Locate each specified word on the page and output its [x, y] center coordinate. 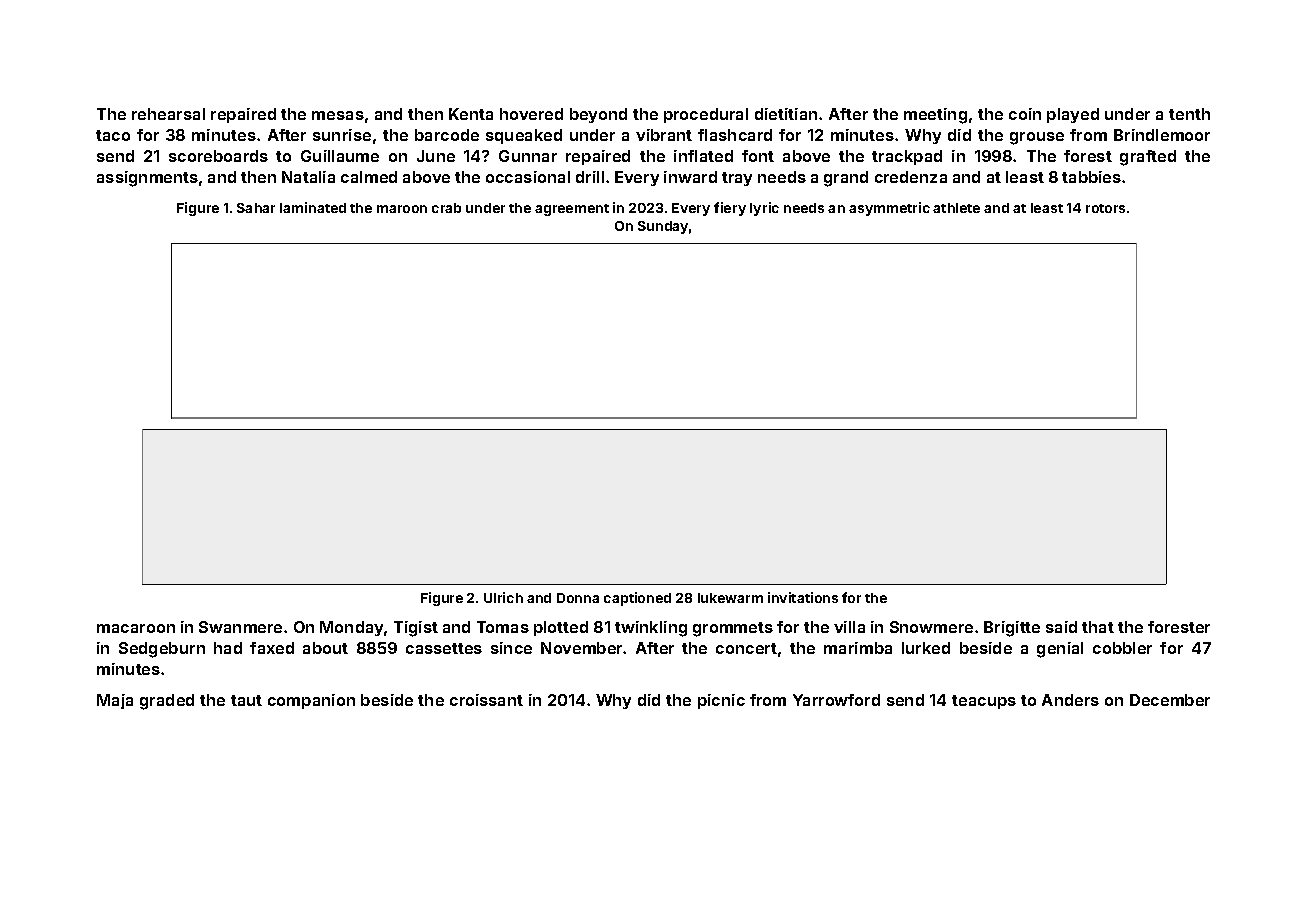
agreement [572, 210]
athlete [956, 208]
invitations [803, 597]
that [1098, 627]
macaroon [136, 628]
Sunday [663, 227]
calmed [369, 177]
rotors [1105, 208]
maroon [402, 209]
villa [849, 627]
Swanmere [240, 627]
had [228, 648]
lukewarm [730, 598]
